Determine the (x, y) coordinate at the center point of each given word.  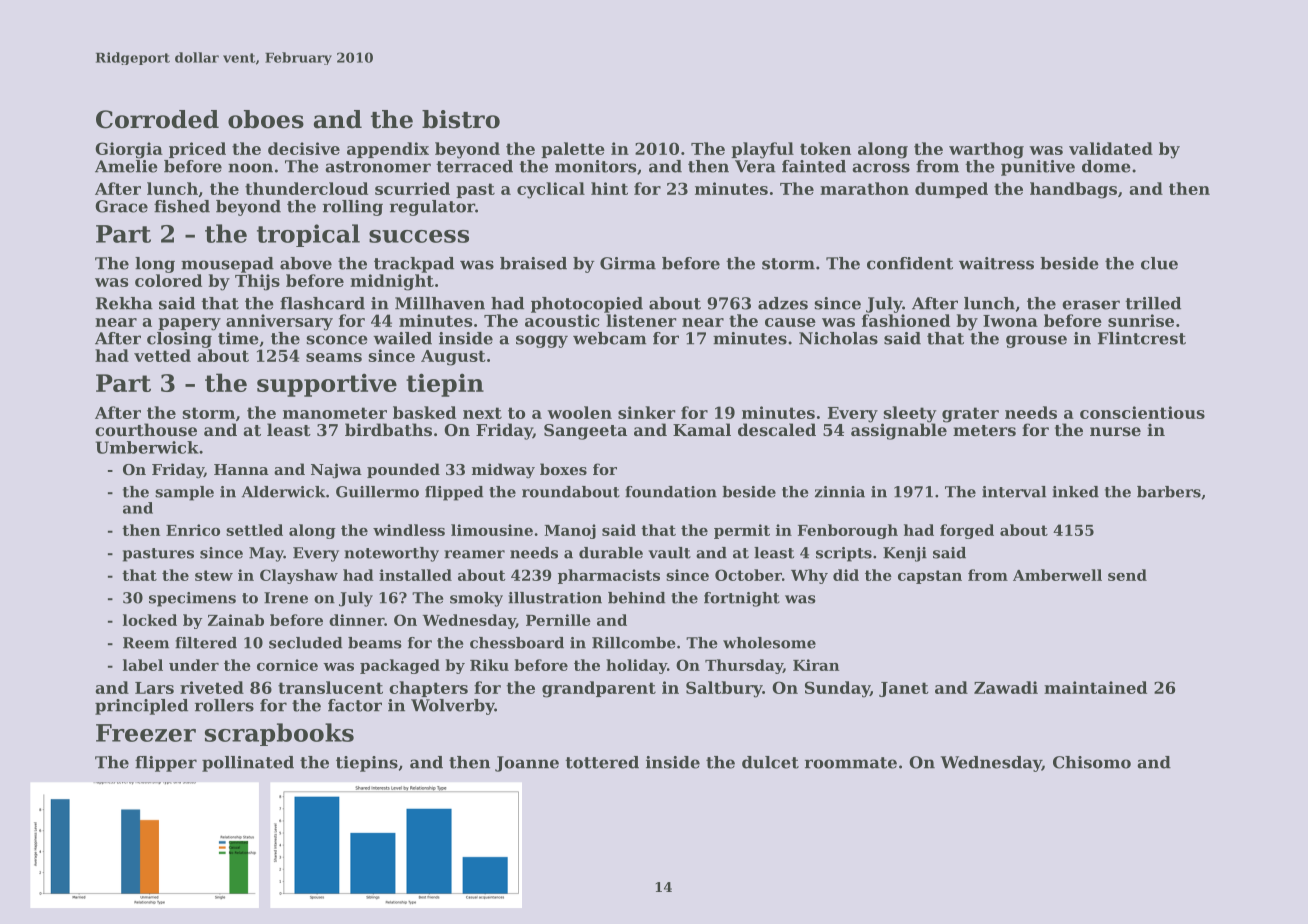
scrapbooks (279, 734)
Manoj (570, 531)
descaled (777, 429)
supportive (327, 385)
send (1127, 575)
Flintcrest (1142, 338)
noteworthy (391, 554)
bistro (461, 119)
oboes (266, 119)
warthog (986, 150)
